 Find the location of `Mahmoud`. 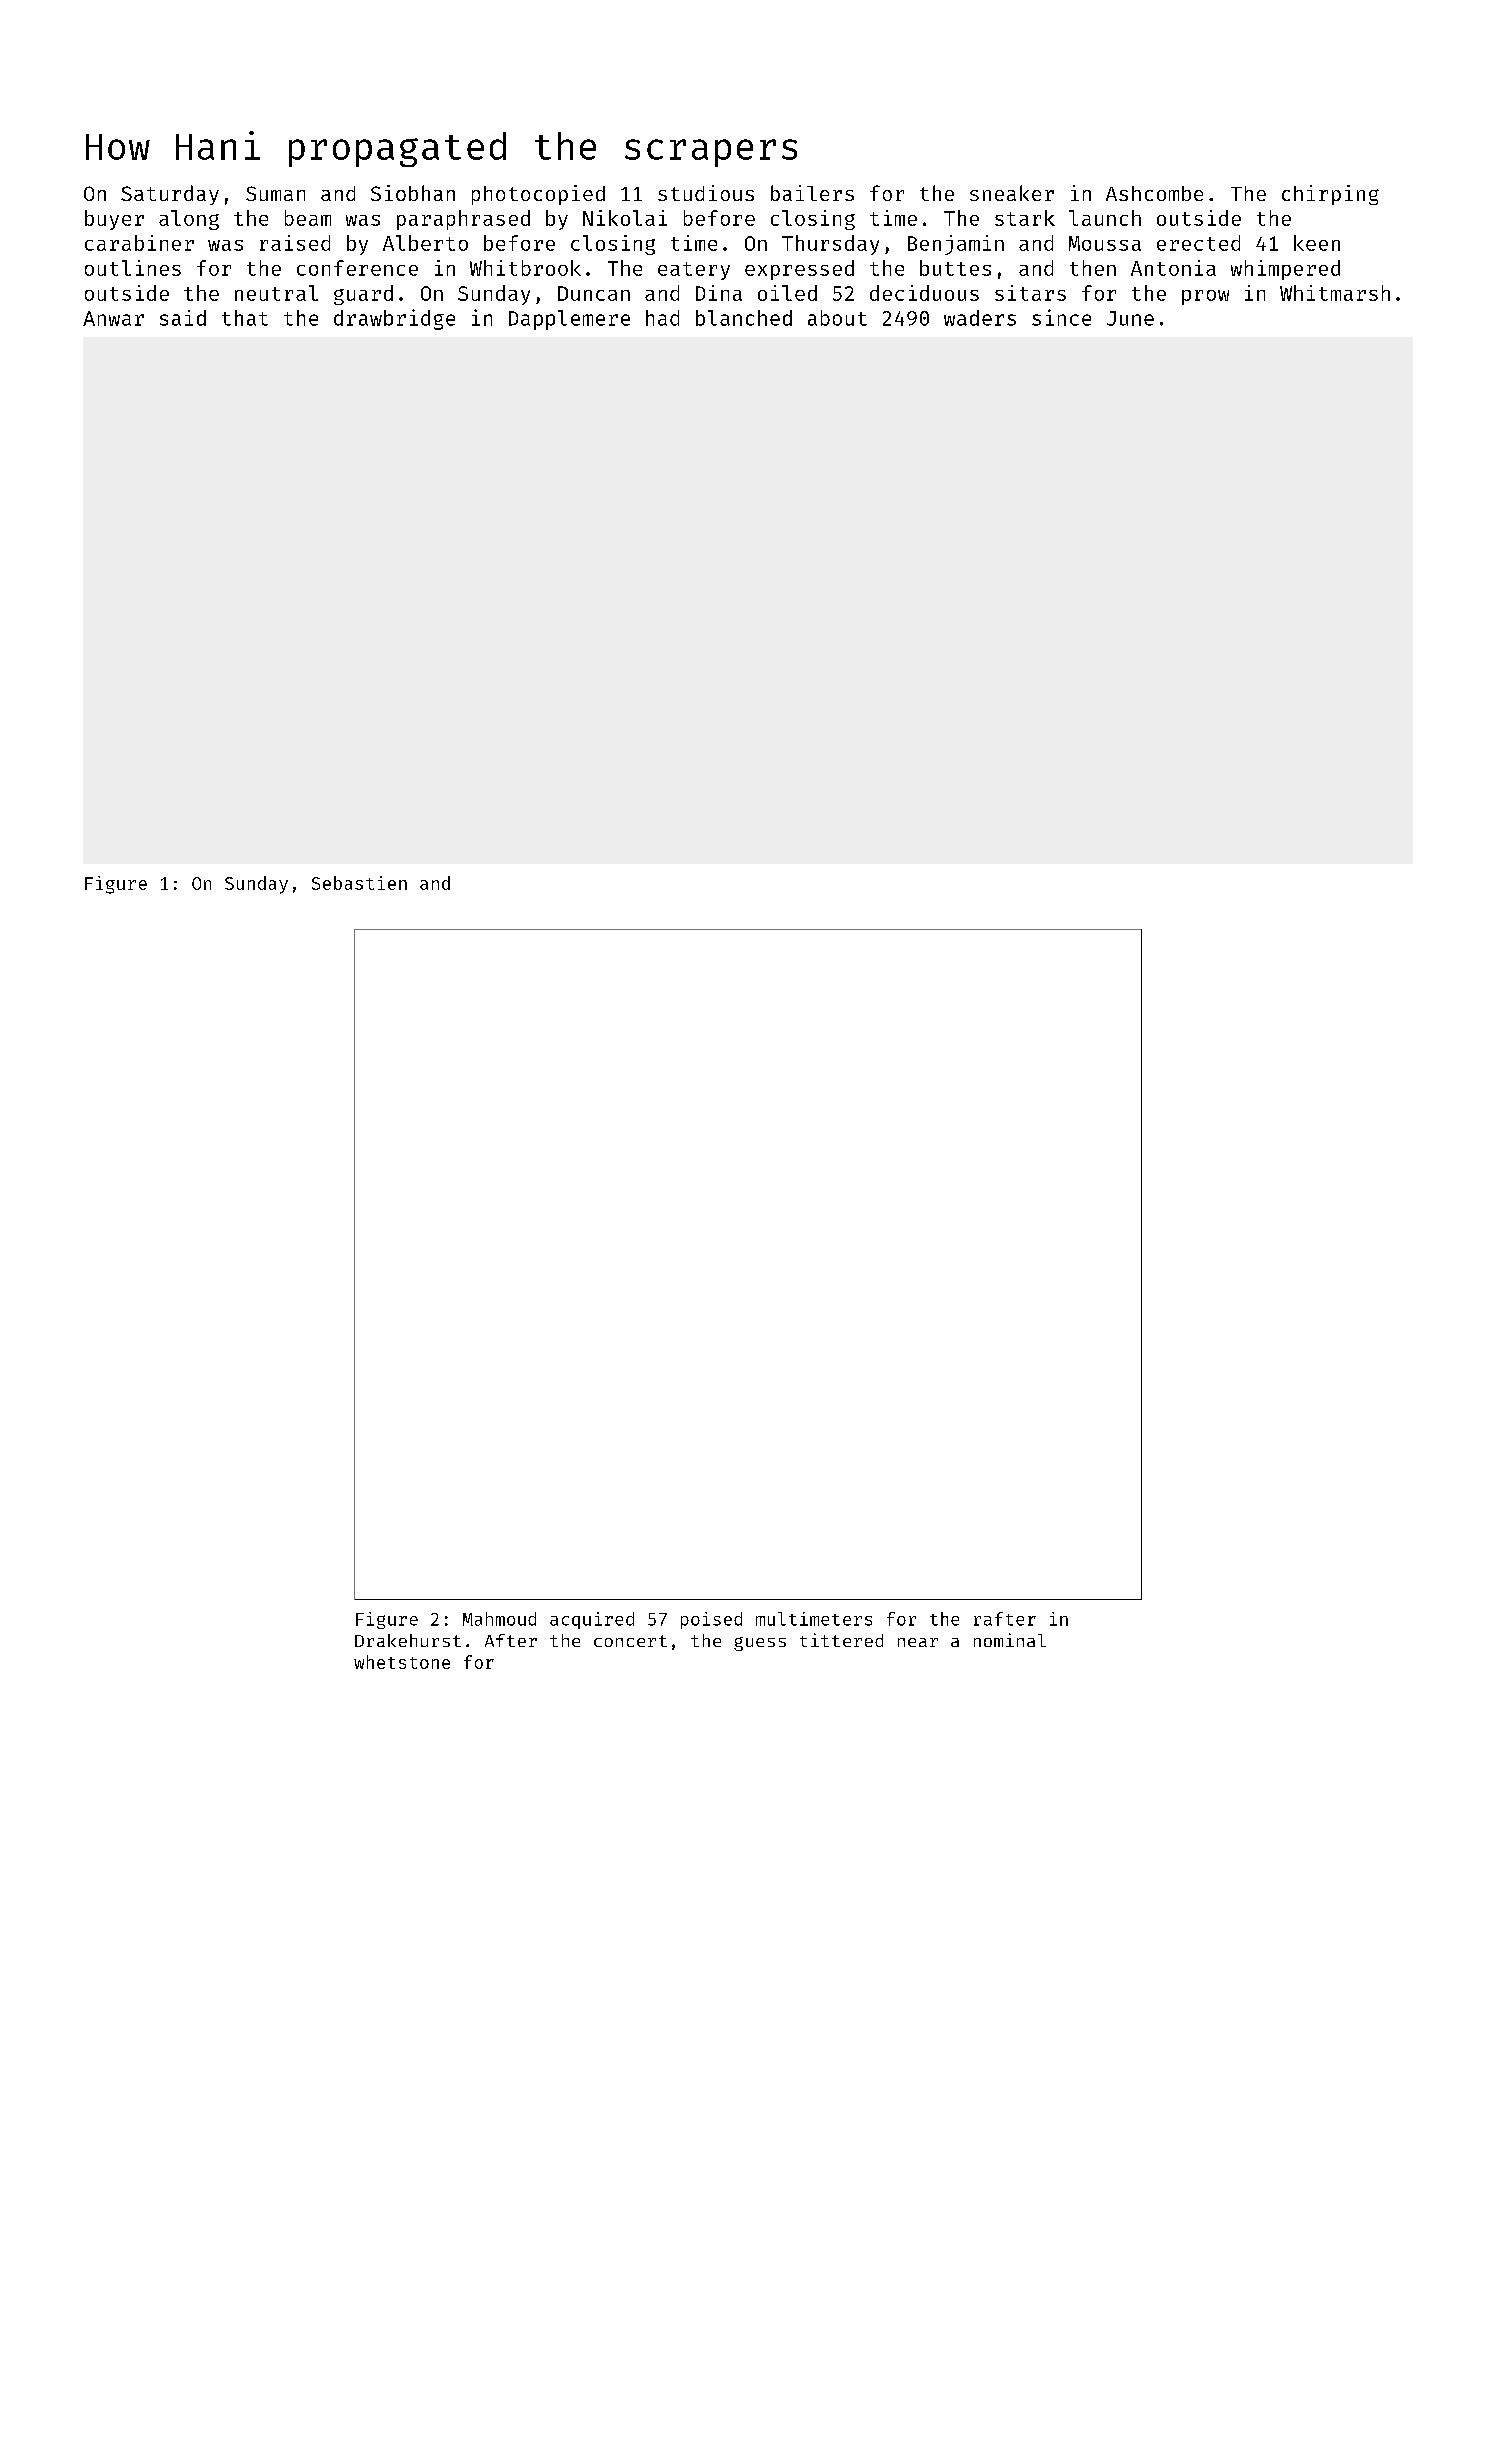

Mahmoud is located at coordinates (499, 1619).
